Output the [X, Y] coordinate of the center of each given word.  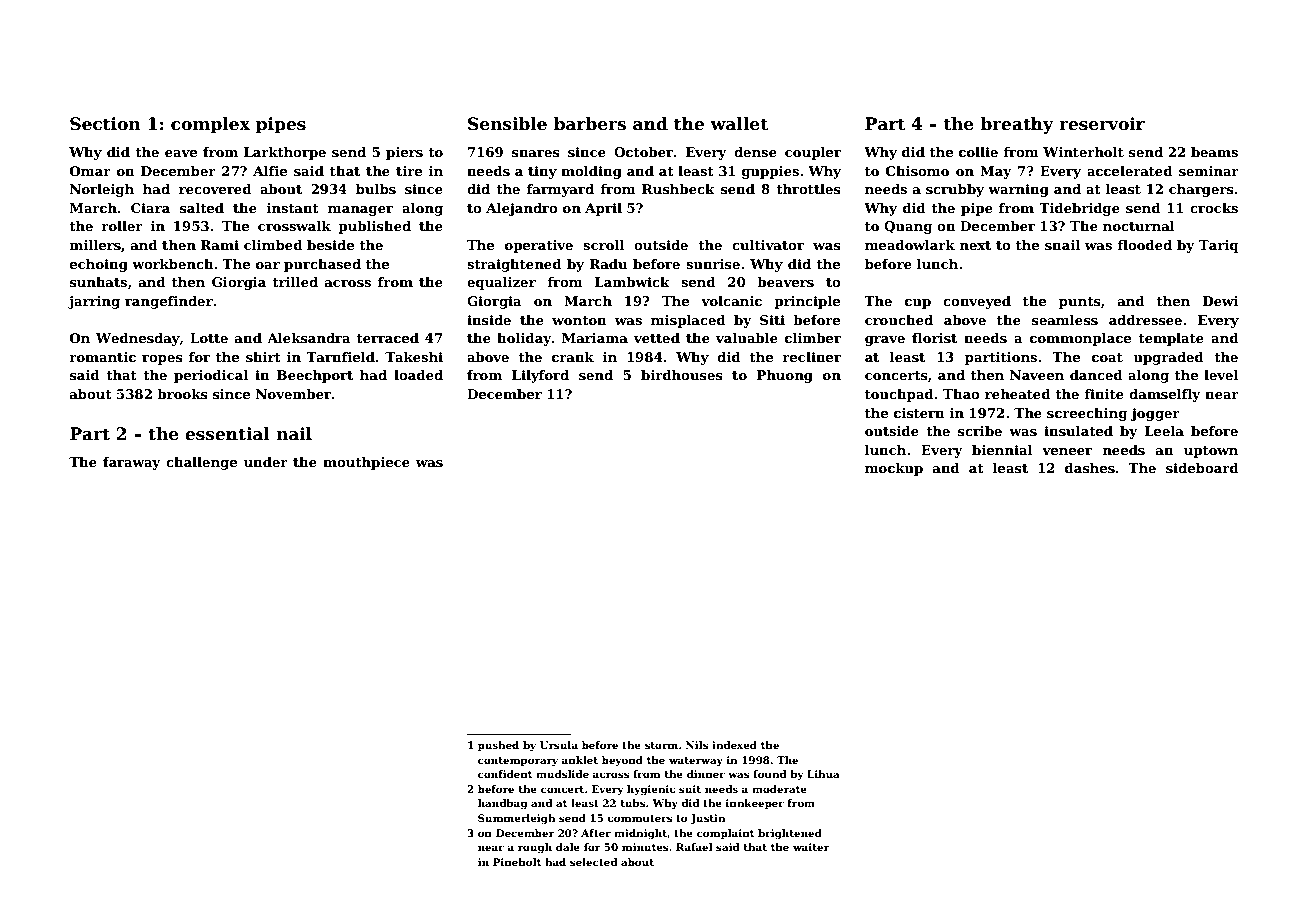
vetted [656, 338]
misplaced [688, 321]
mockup [894, 469]
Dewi [1220, 301]
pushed [498, 746]
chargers [1201, 190]
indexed [734, 745]
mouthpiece [366, 463]
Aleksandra [309, 338]
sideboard [1202, 468]
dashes [1090, 468]
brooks [182, 394]
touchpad [899, 395]
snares [536, 153]
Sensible [507, 124]
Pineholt [517, 862]
